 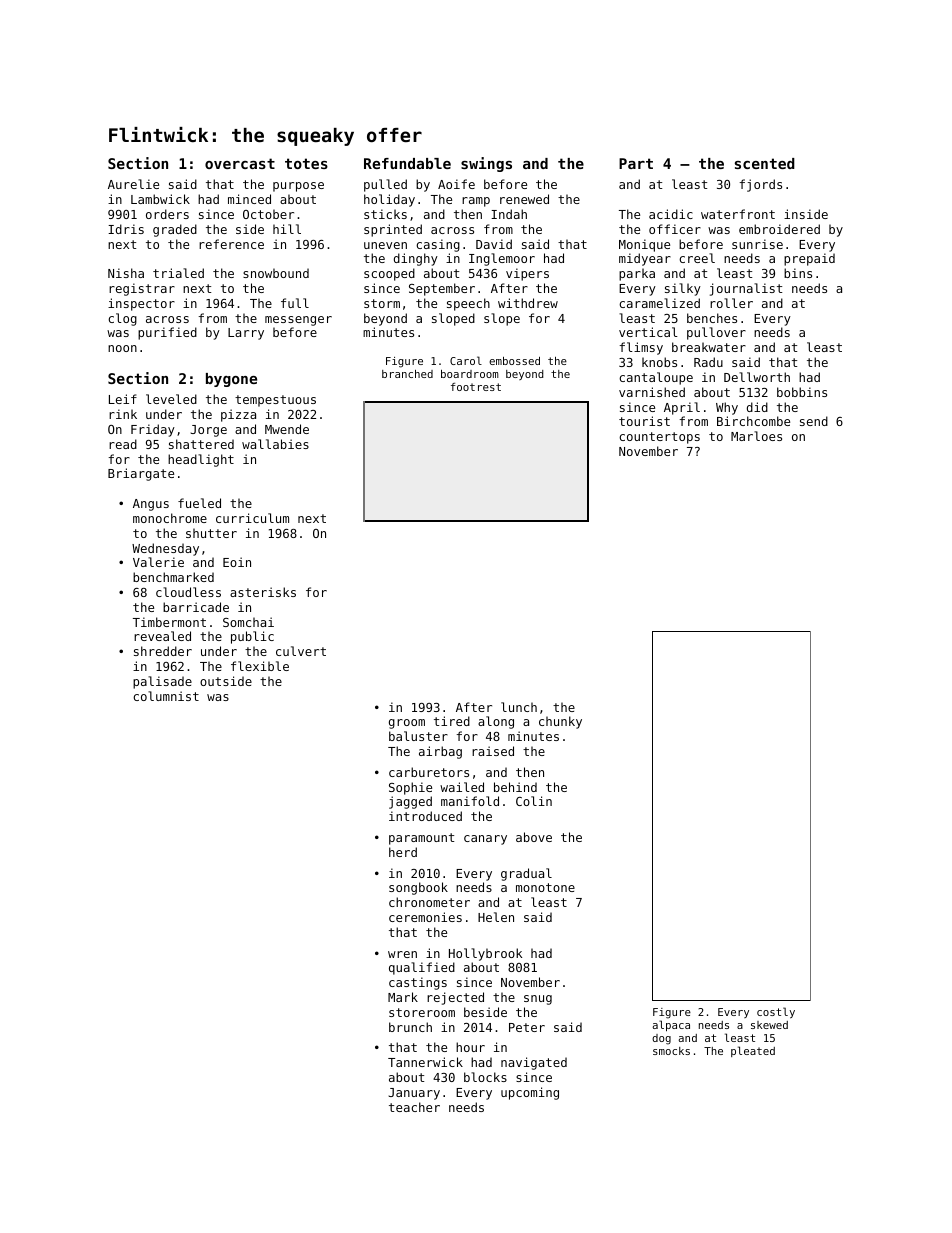 What do you see at coordinates (238, 415) in the screenshot?
I see `pizza` at bounding box center [238, 415].
